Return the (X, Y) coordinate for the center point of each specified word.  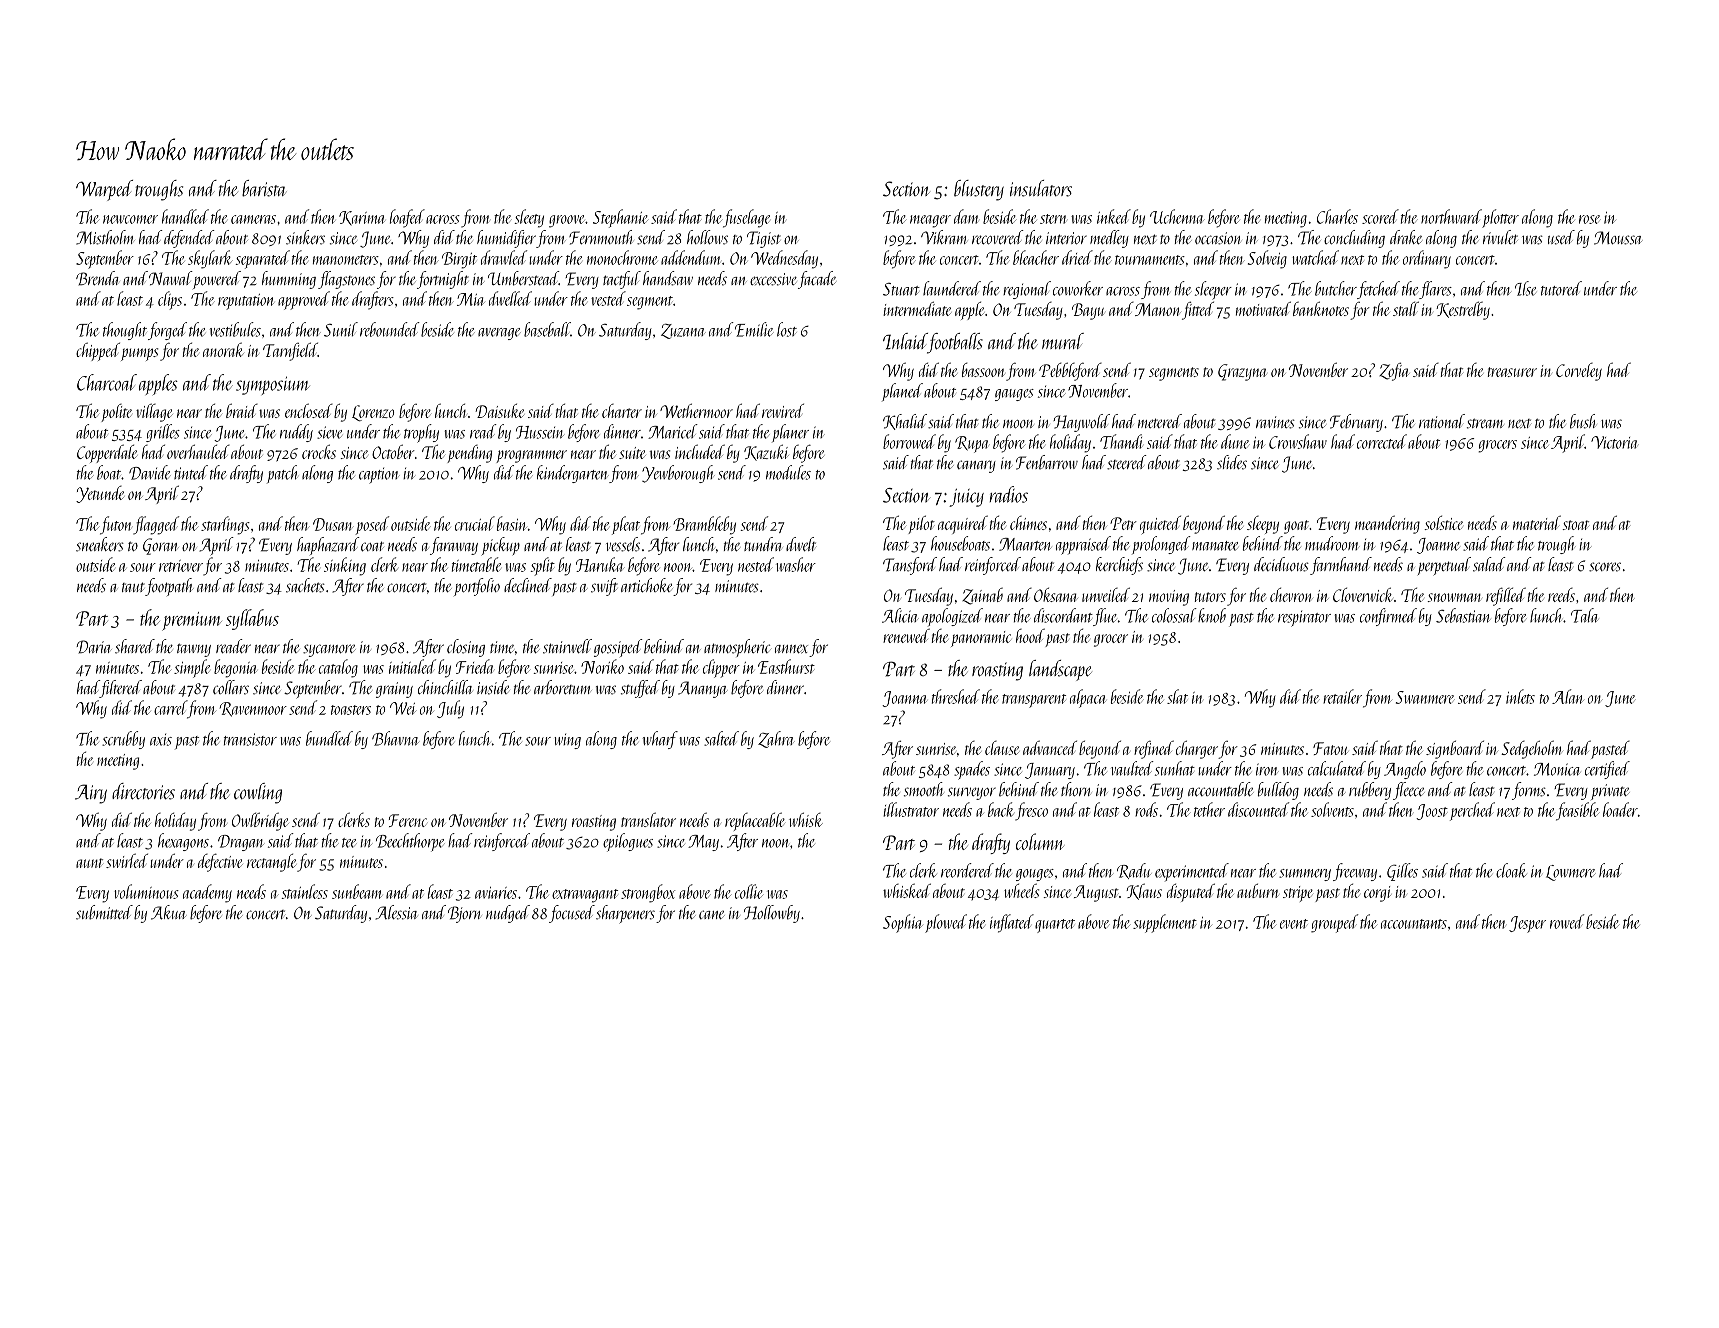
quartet (1055, 926)
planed (902, 392)
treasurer (1512, 372)
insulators (1041, 188)
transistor (250, 739)
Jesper (1527, 924)
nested (756, 564)
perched (1472, 811)
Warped (104, 190)
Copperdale (107, 453)
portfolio (477, 587)
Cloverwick (1363, 594)
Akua (169, 912)
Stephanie (620, 218)
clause (1002, 748)
